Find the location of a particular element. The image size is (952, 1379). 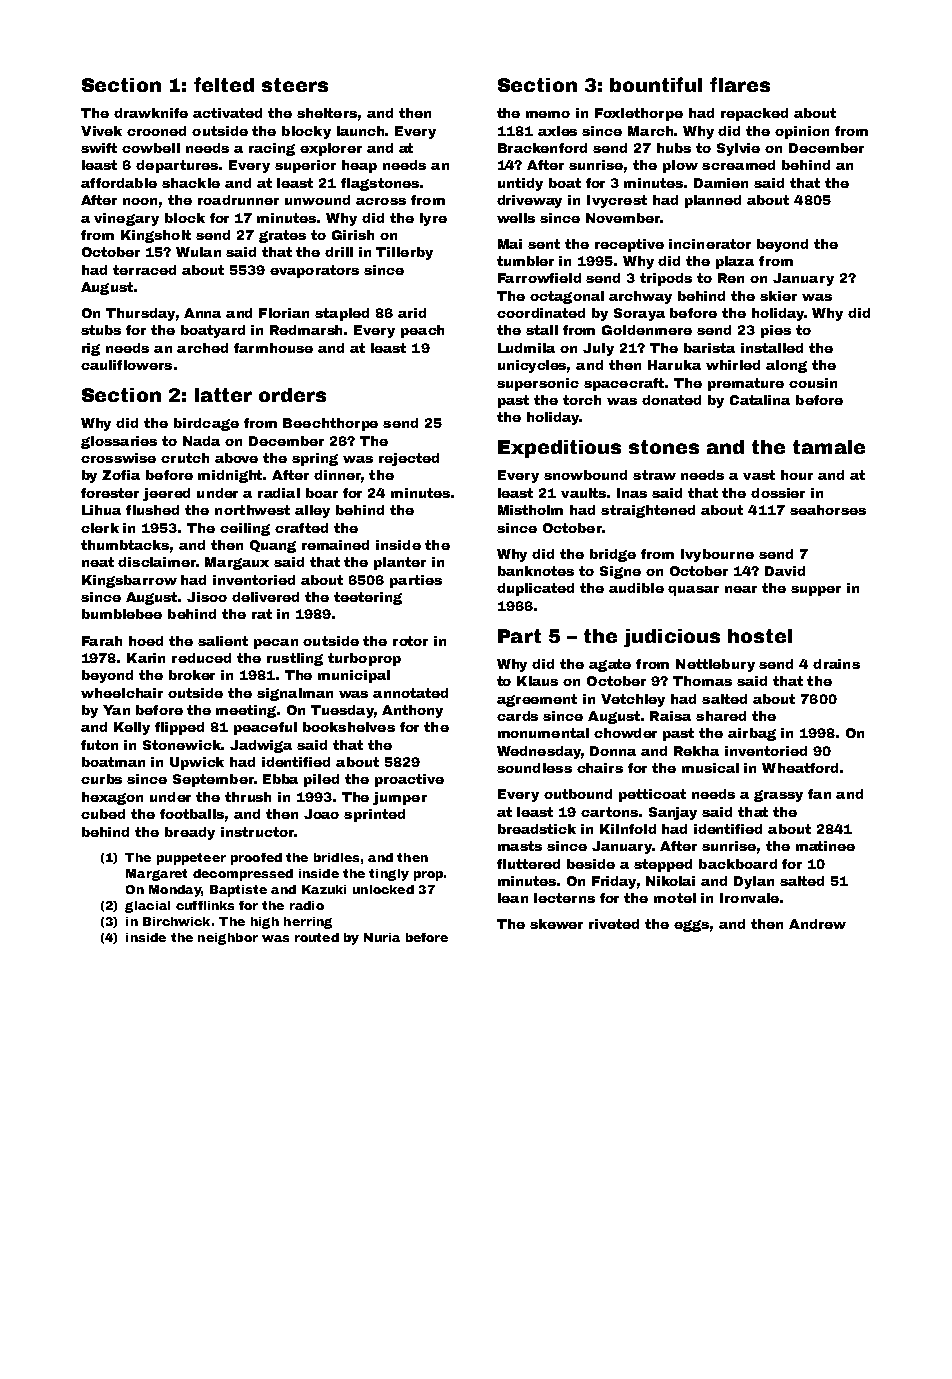

Dylan is located at coordinates (754, 882).
